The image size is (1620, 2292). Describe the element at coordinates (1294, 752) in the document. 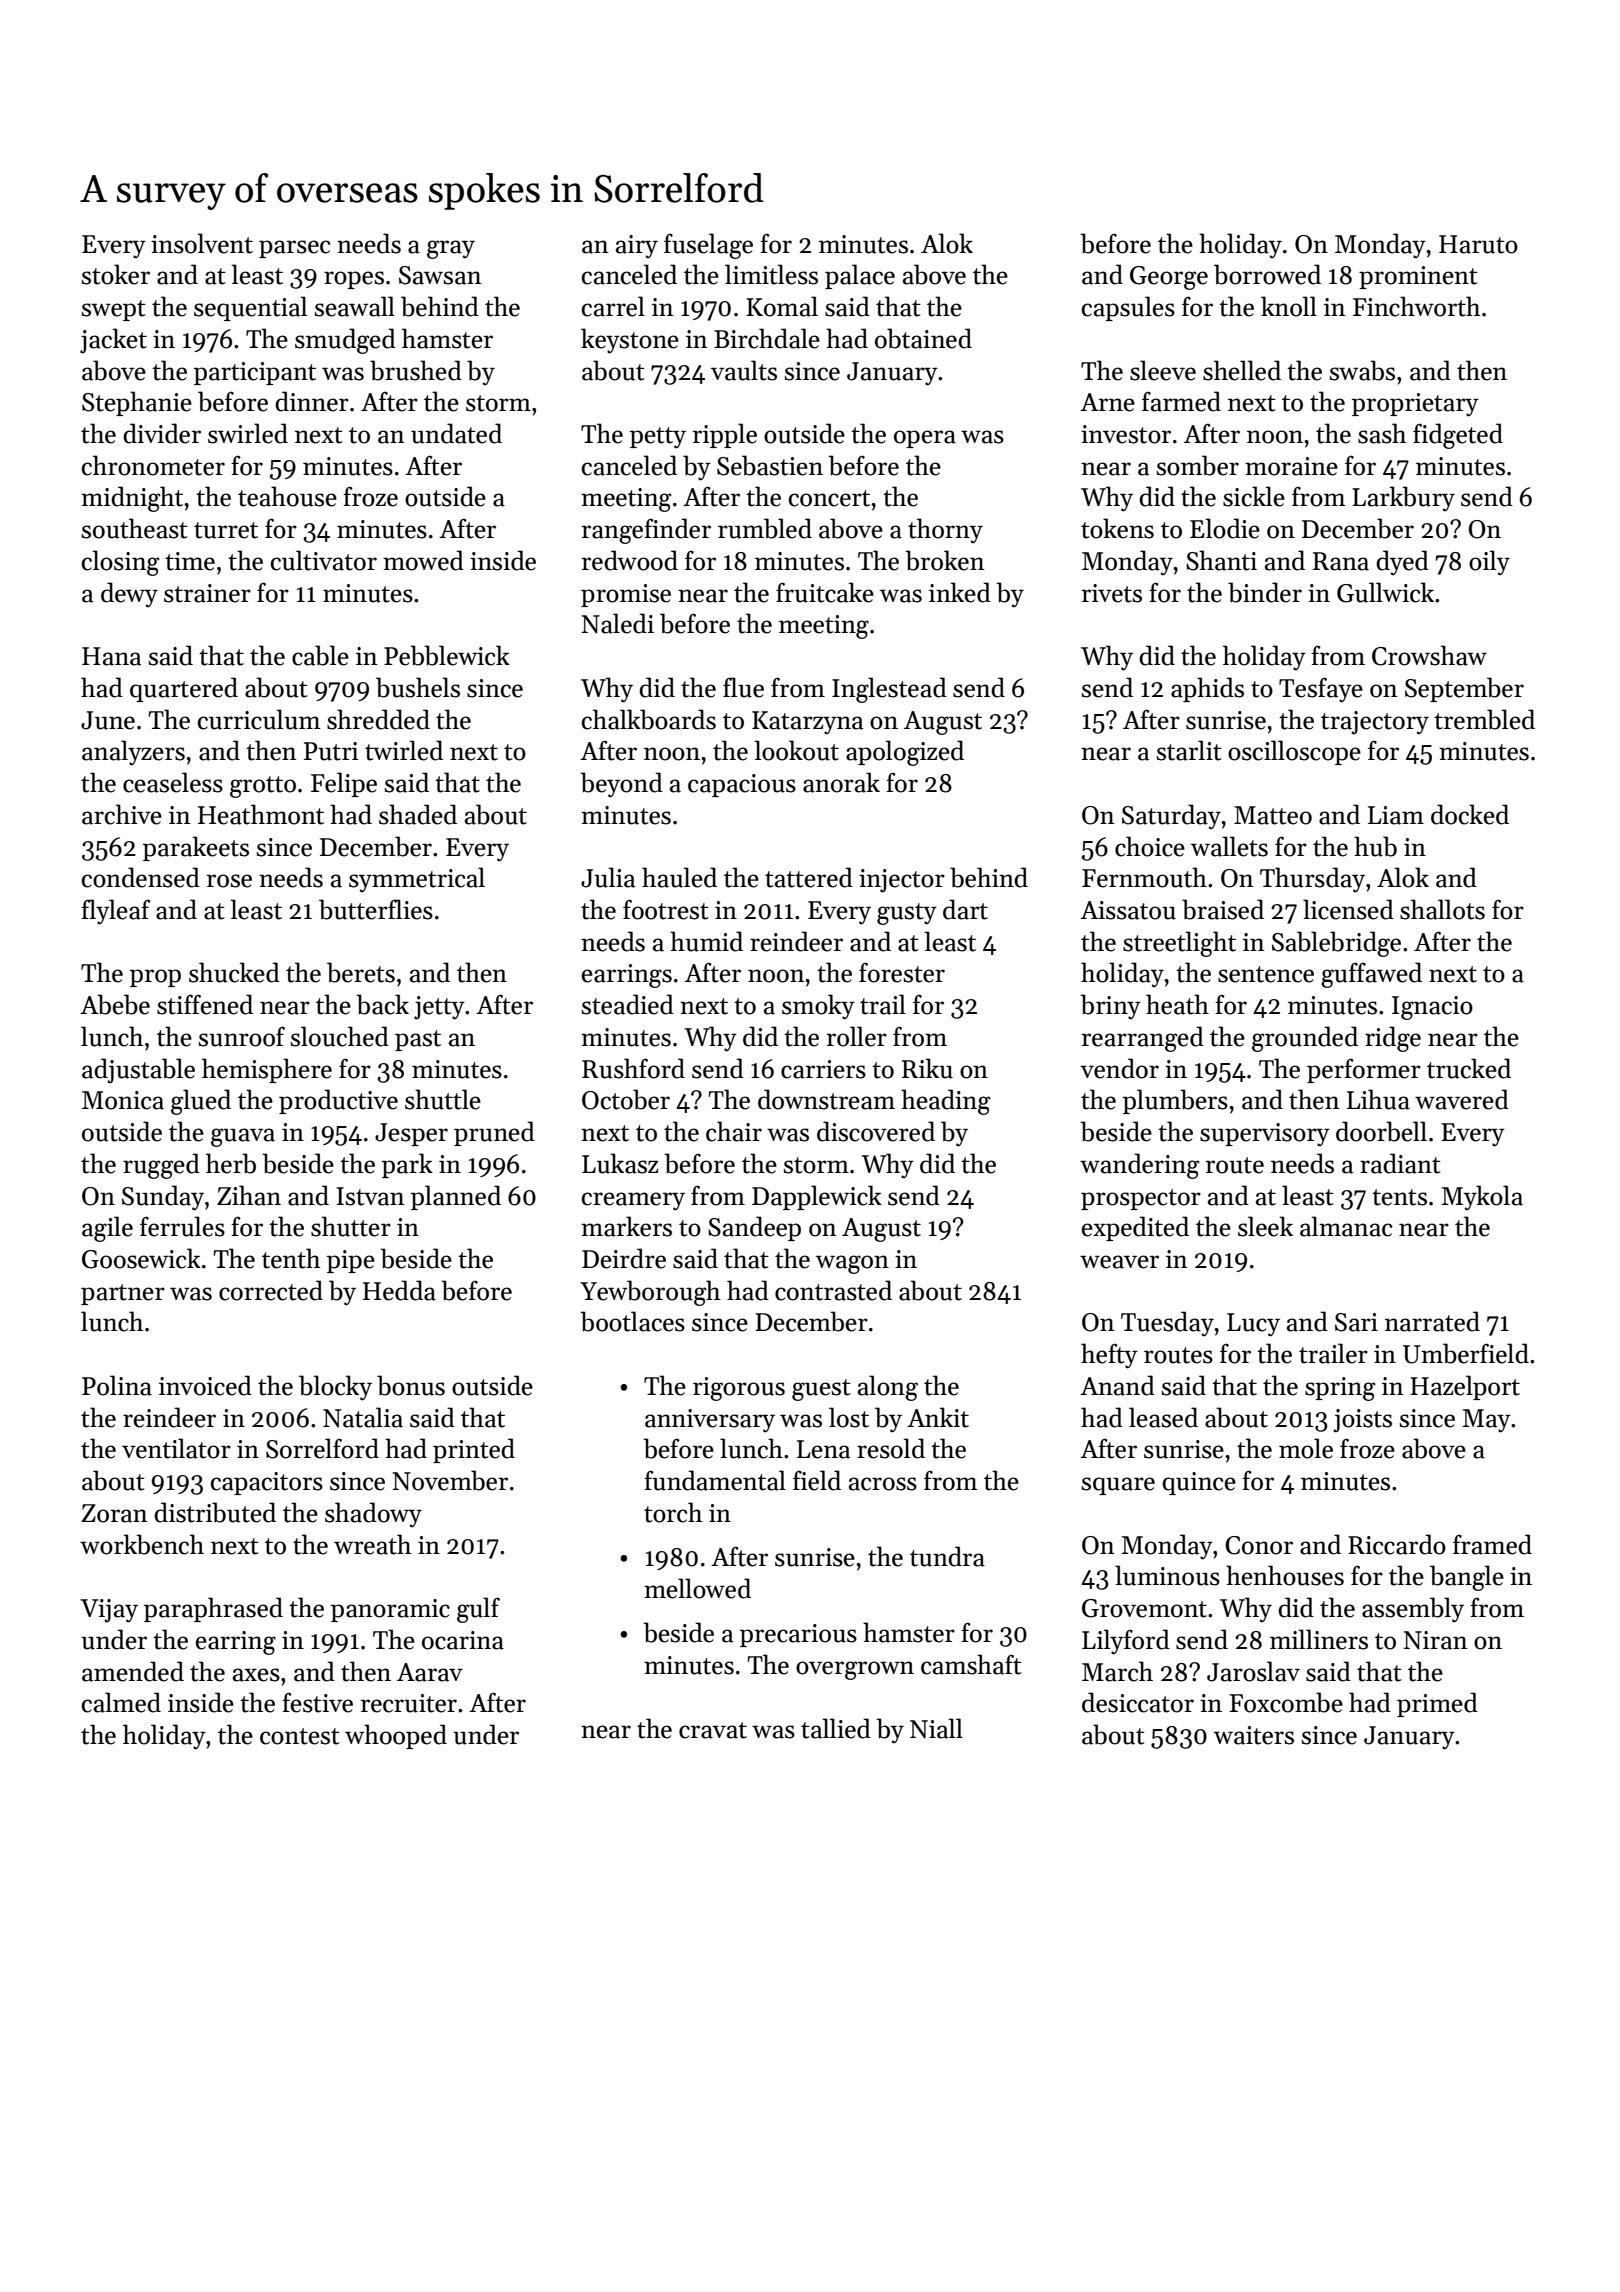

I see `oscilloscope` at that location.
